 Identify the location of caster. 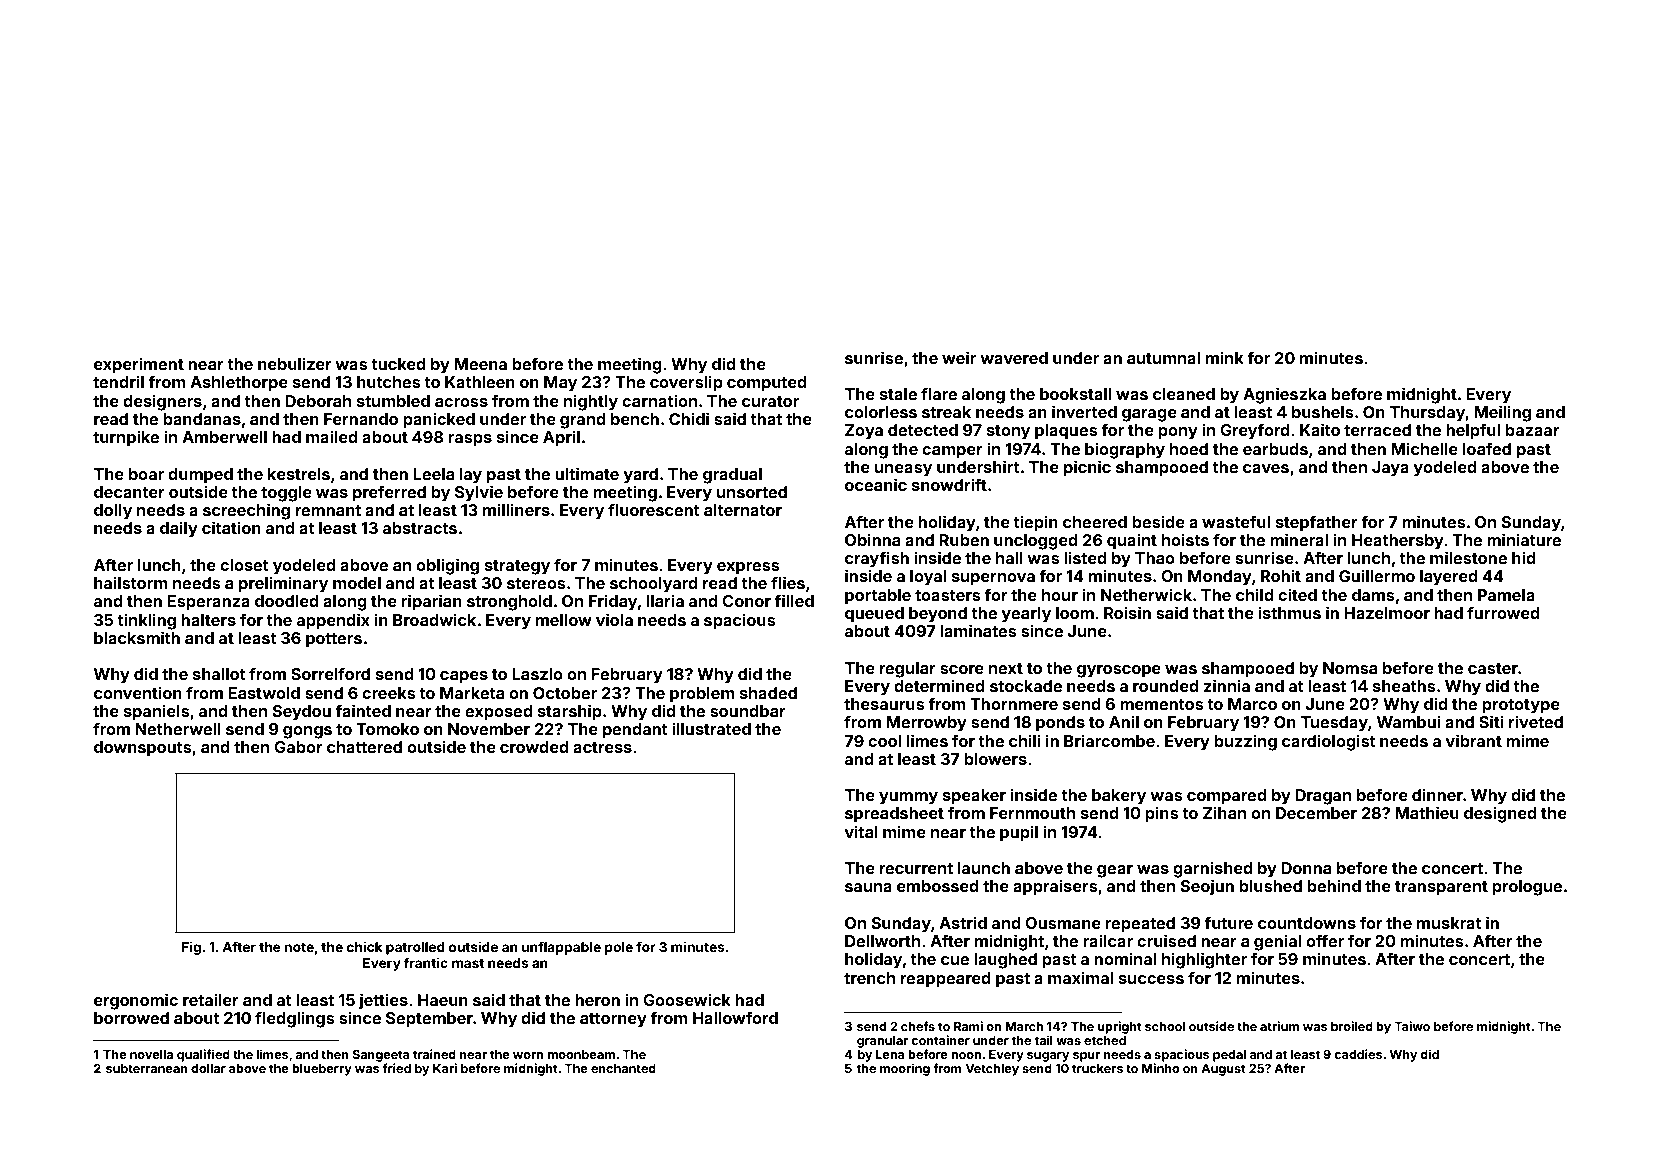
(1493, 668).
